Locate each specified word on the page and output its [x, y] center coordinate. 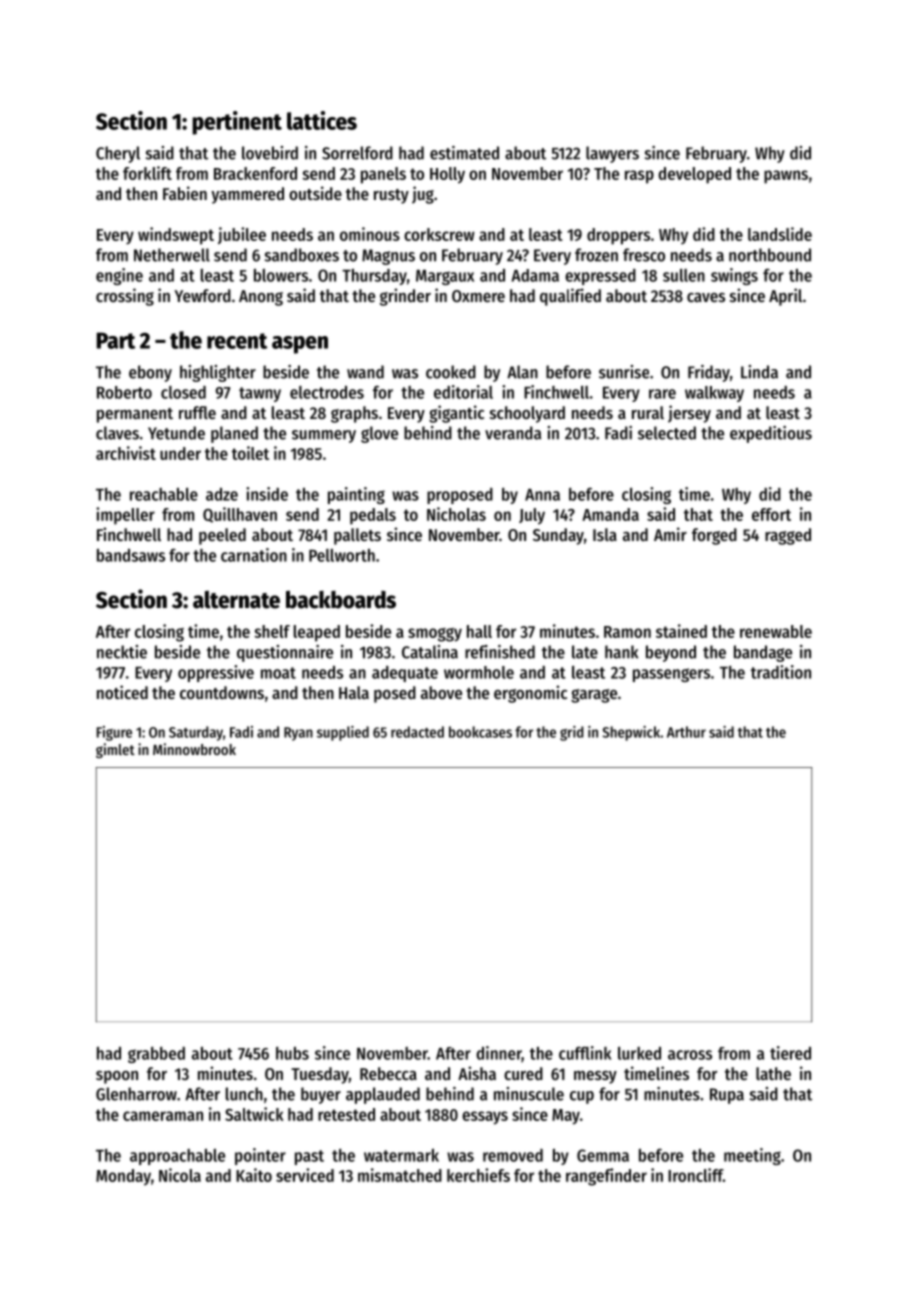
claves [117, 433]
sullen [684, 275]
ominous [370, 234]
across [690, 1055]
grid [572, 733]
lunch [244, 1094]
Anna [542, 495]
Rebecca [388, 1073]
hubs [292, 1053]
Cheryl [118, 154]
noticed [122, 692]
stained [681, 631]
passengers [671, 675]
